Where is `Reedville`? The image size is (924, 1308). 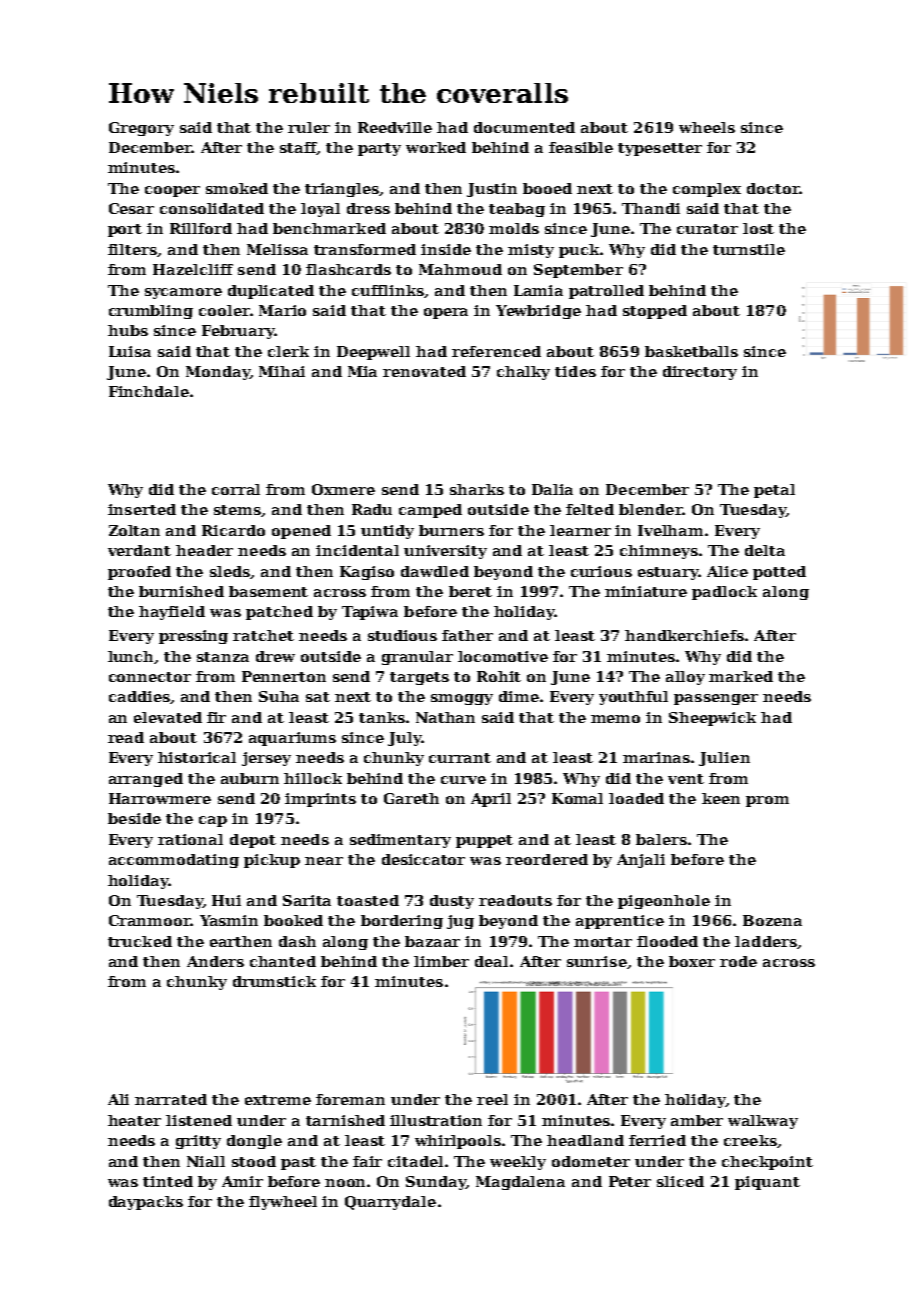 Reedville is located at coordinates (395, 127).
